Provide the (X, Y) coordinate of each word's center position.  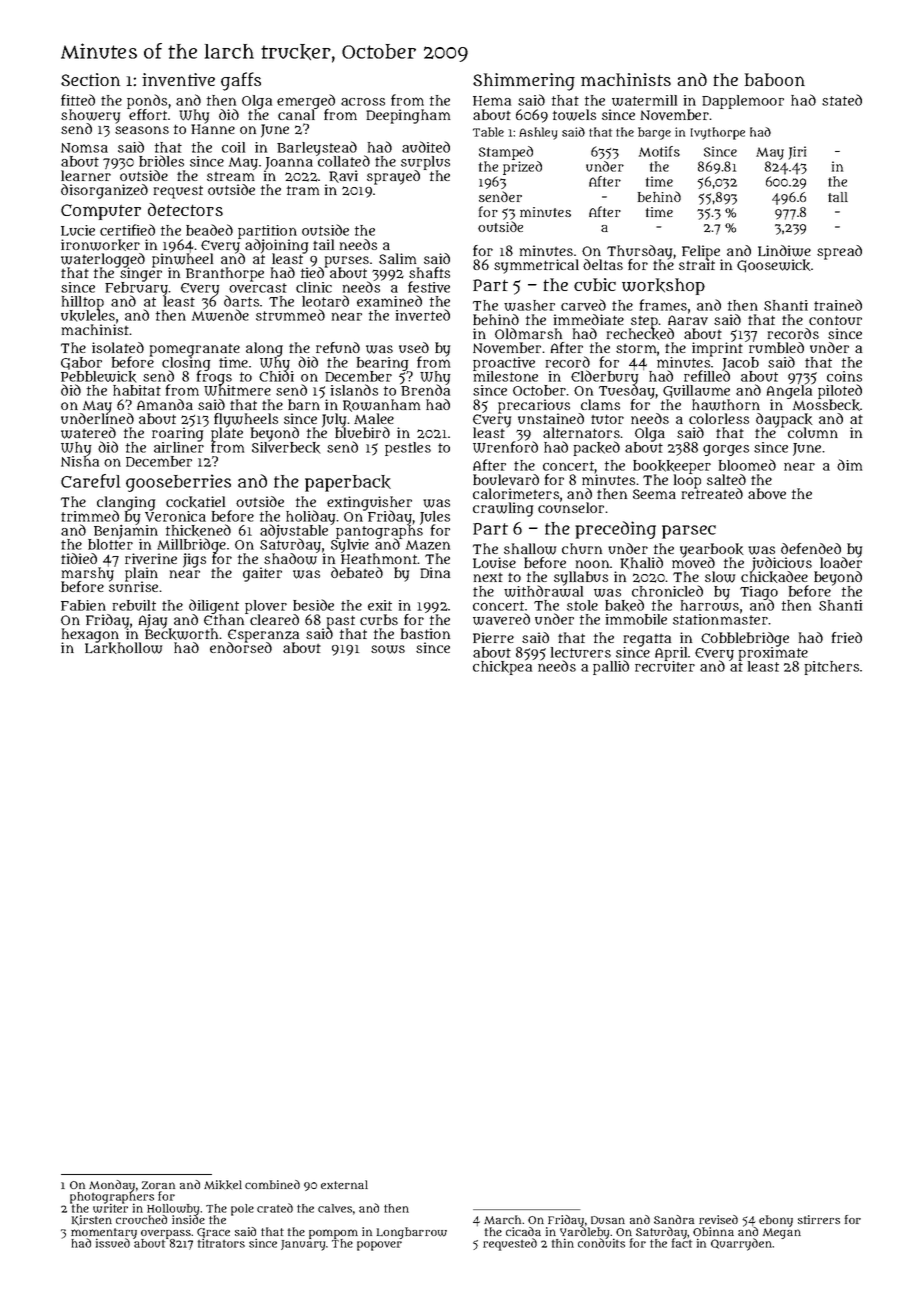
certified (127, 230)
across (363, 102)
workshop (663, 286)
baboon (775, 79)
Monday (112, 1186)
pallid (611, 667)
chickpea (502, 668)
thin (563, 1243)
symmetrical (536, 266)
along (264, 349)
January (303, 1245)
